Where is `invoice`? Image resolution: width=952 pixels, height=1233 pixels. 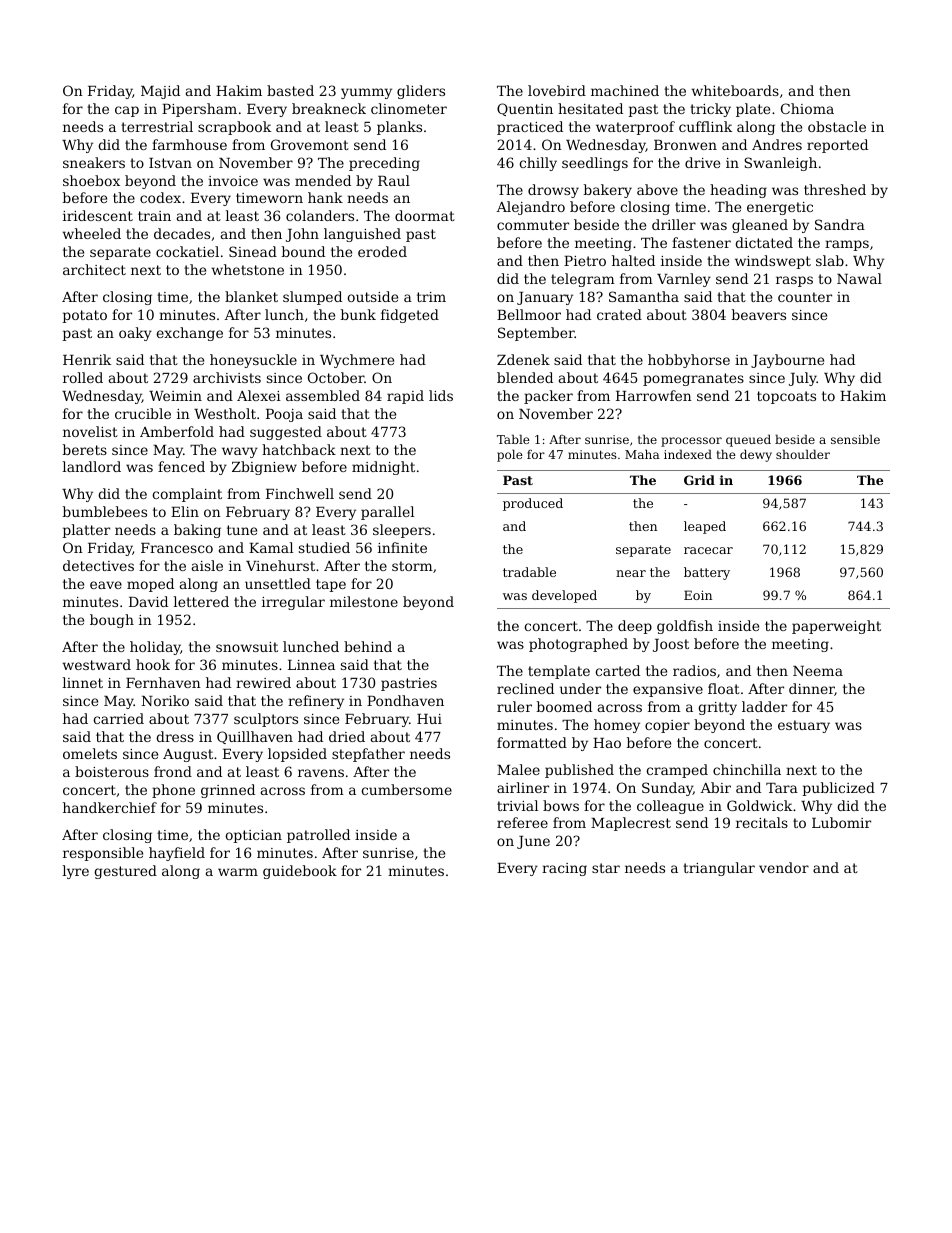
invoice is located at coordinates (233, 181).
